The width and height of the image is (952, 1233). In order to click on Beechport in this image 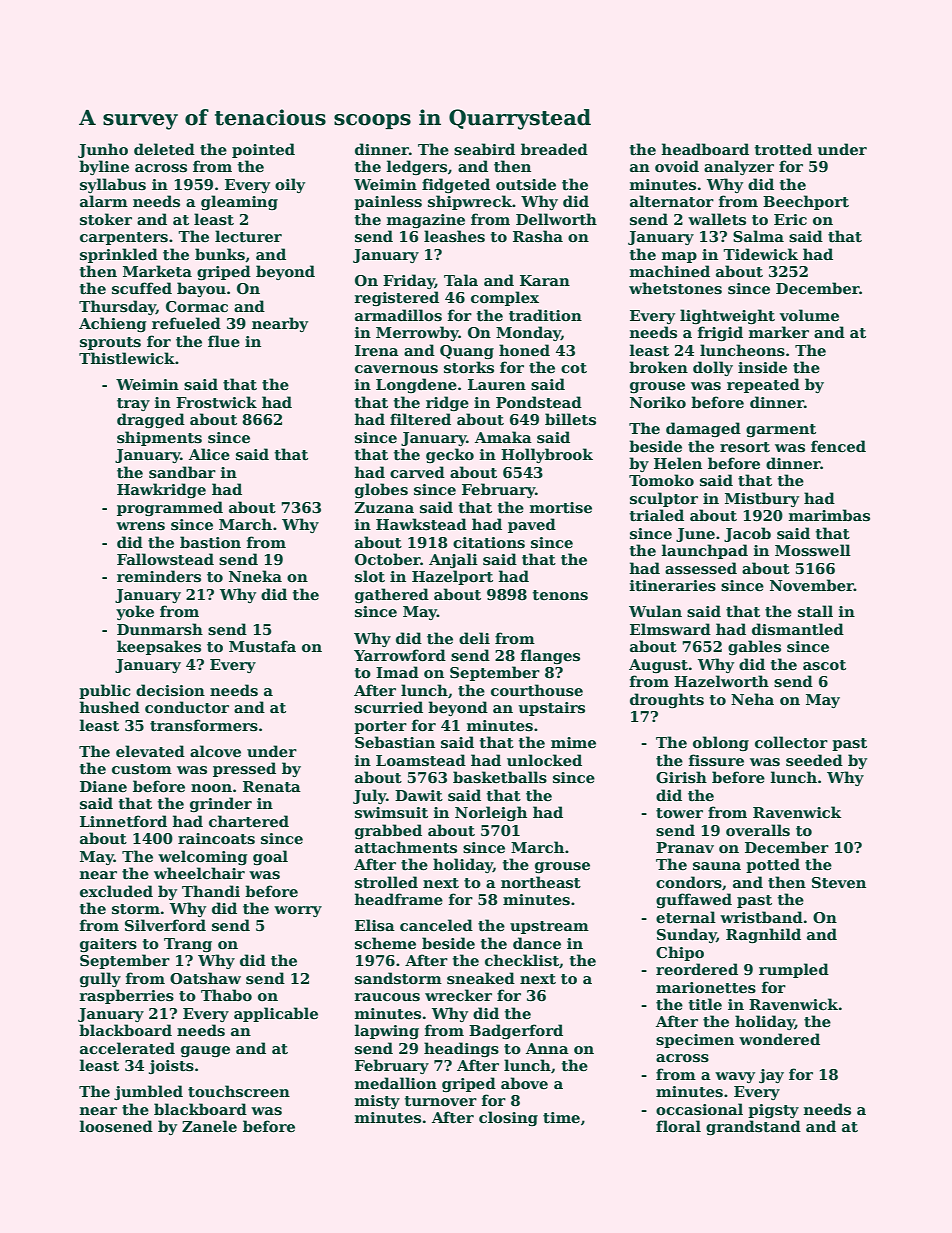, I will do `click(806, 202)`.
